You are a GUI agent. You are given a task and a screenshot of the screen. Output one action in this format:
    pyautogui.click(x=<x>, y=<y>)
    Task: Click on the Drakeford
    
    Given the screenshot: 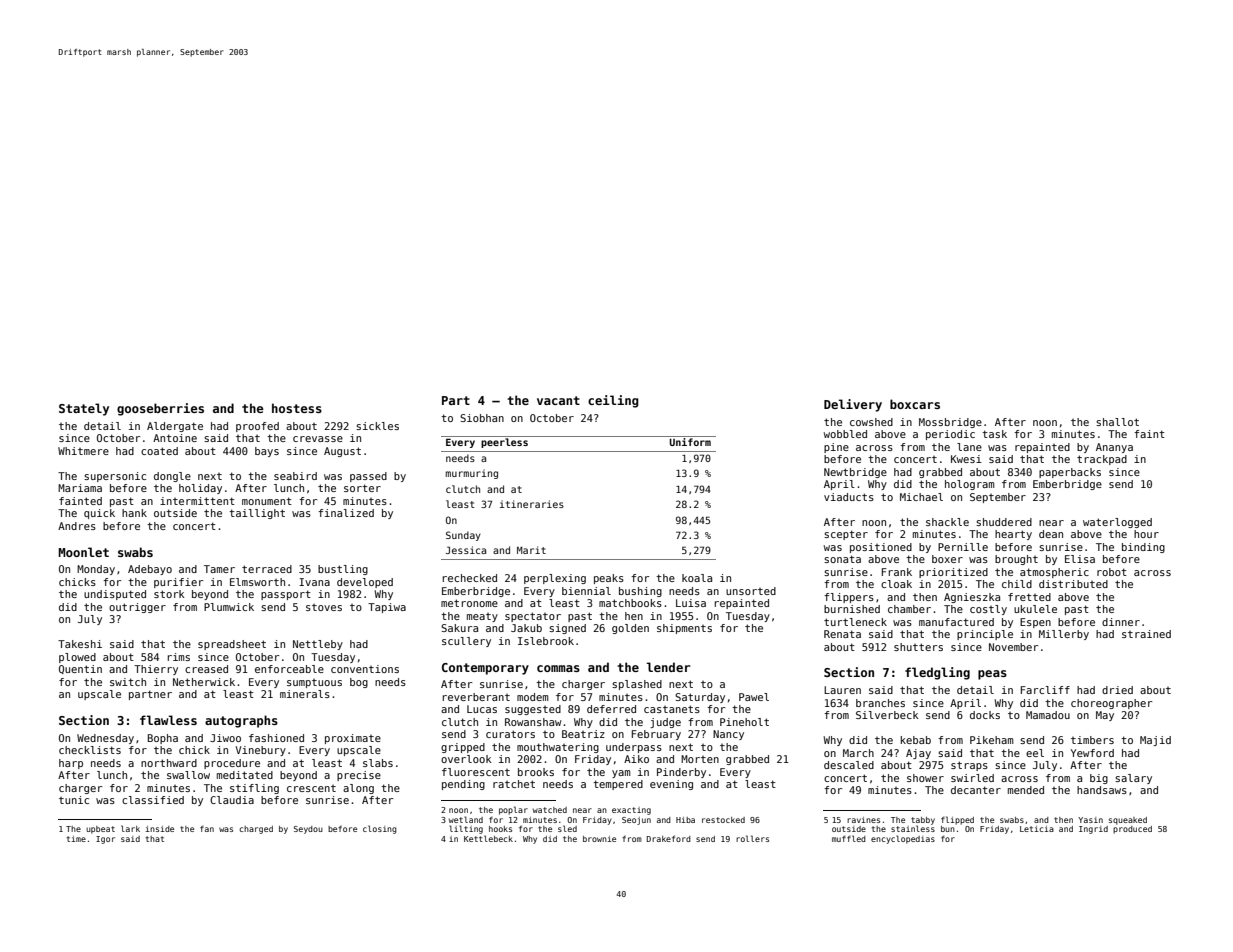 What is the action you would take?
    pyautogui.click(x=669, y=838)
